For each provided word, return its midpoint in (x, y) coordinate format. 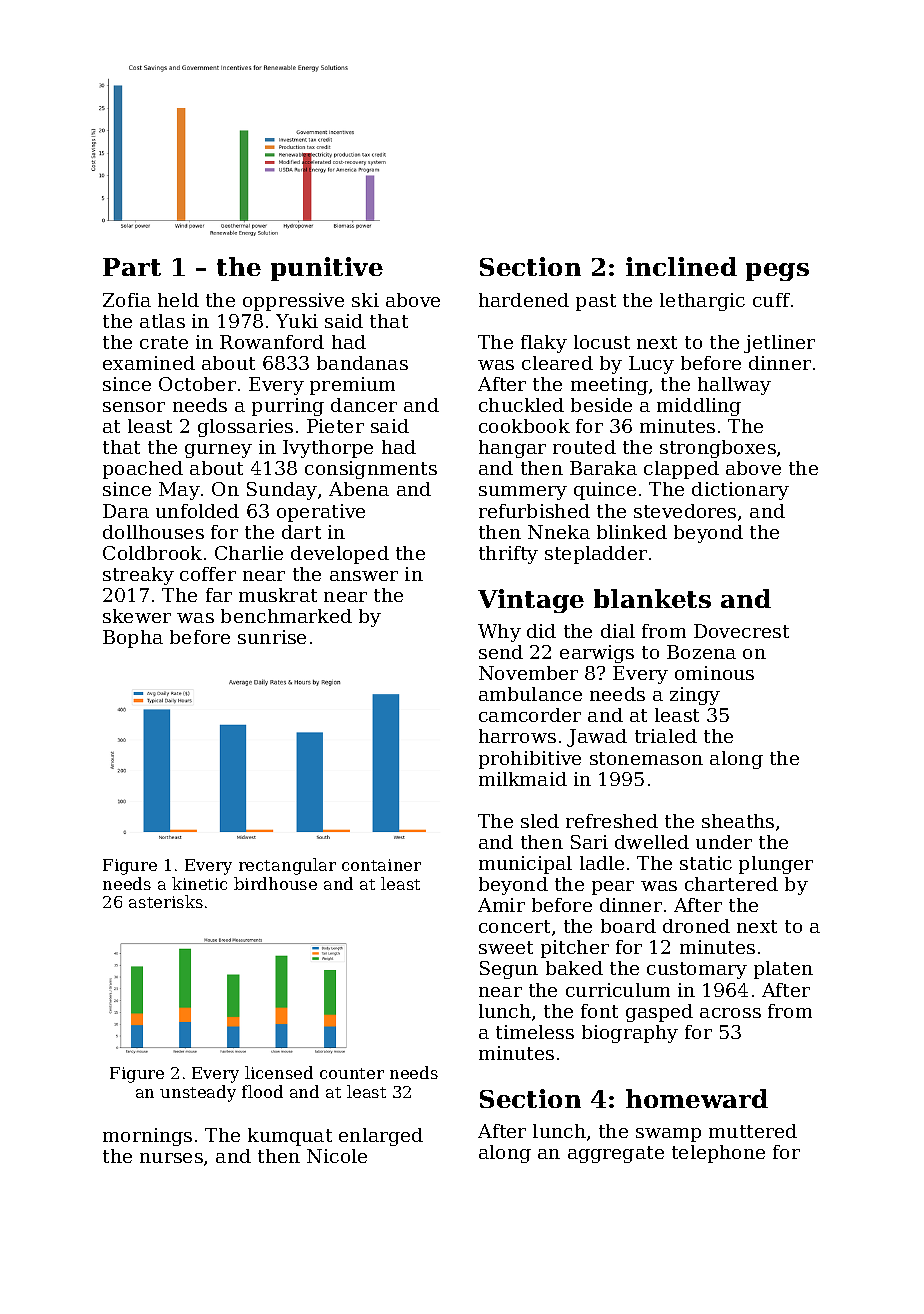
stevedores (685, 511)
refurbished (534, 511)
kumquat (290, 1137)
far (219, 595)
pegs (777, 272)
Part (132, 267)
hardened (524, 300)
